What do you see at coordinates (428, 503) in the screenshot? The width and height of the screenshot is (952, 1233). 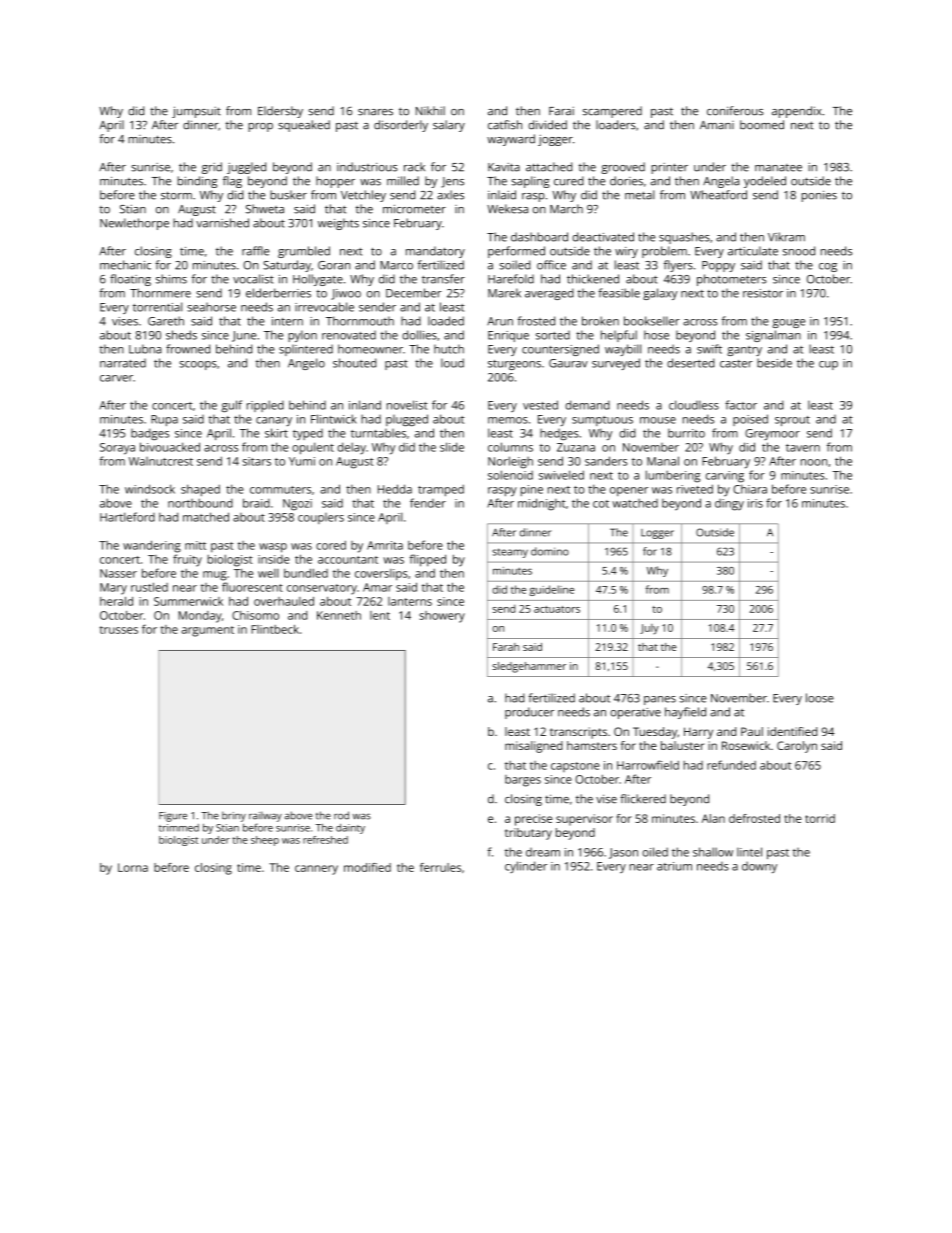 I see `fender` at bounding box center [428, 503].
